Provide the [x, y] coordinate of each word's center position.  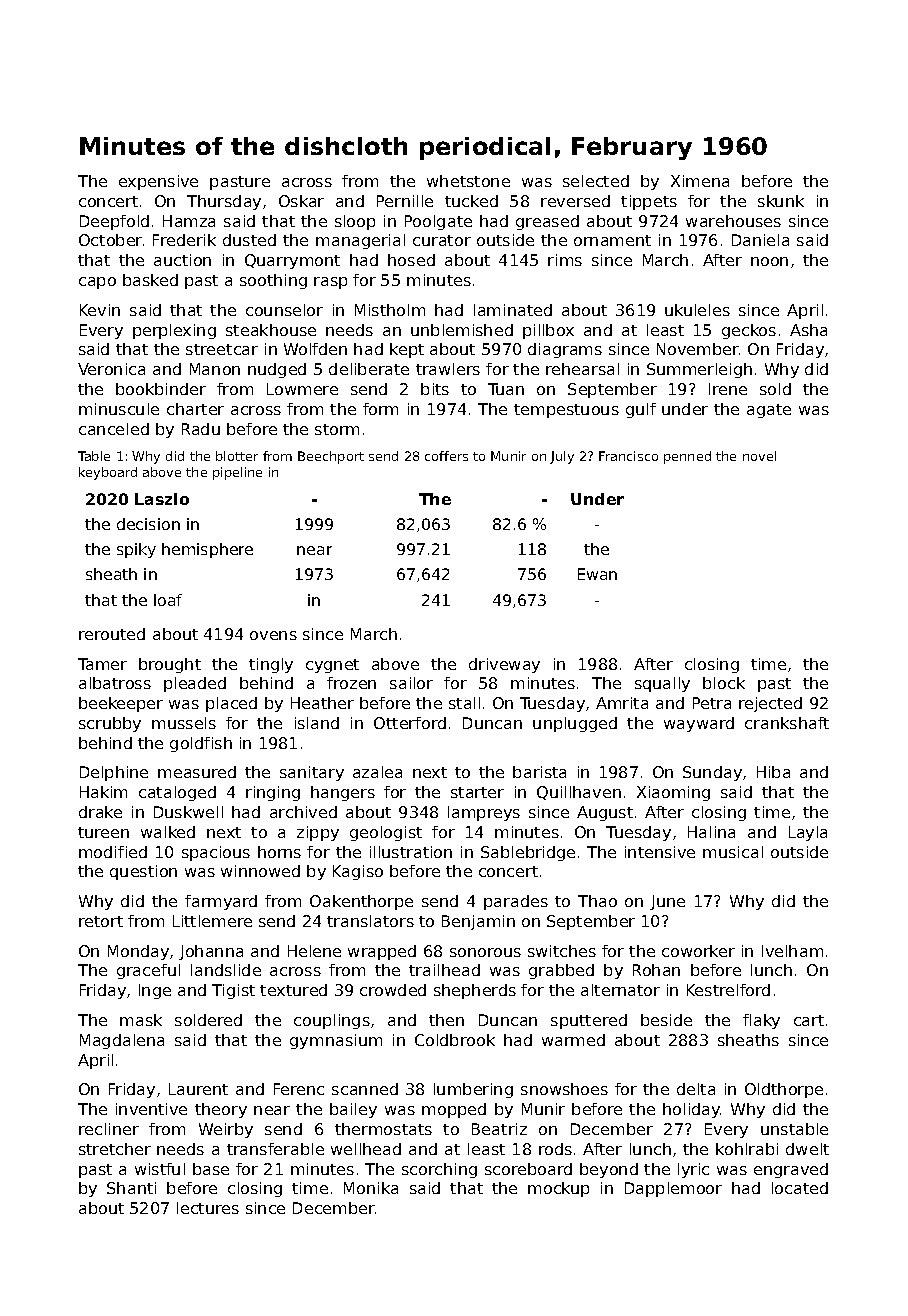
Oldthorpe [784, 1090]
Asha [808, 330]
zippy [318, 833]
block [724, 683]
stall [464, 703]
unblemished [462, 330]
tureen [103, 832]
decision [148, 524]
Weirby [226, 1130]
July [562, 457]
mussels [184, 723]
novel [759, 456]
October [110, 240]
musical [733, 852]
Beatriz [499, 1129]
